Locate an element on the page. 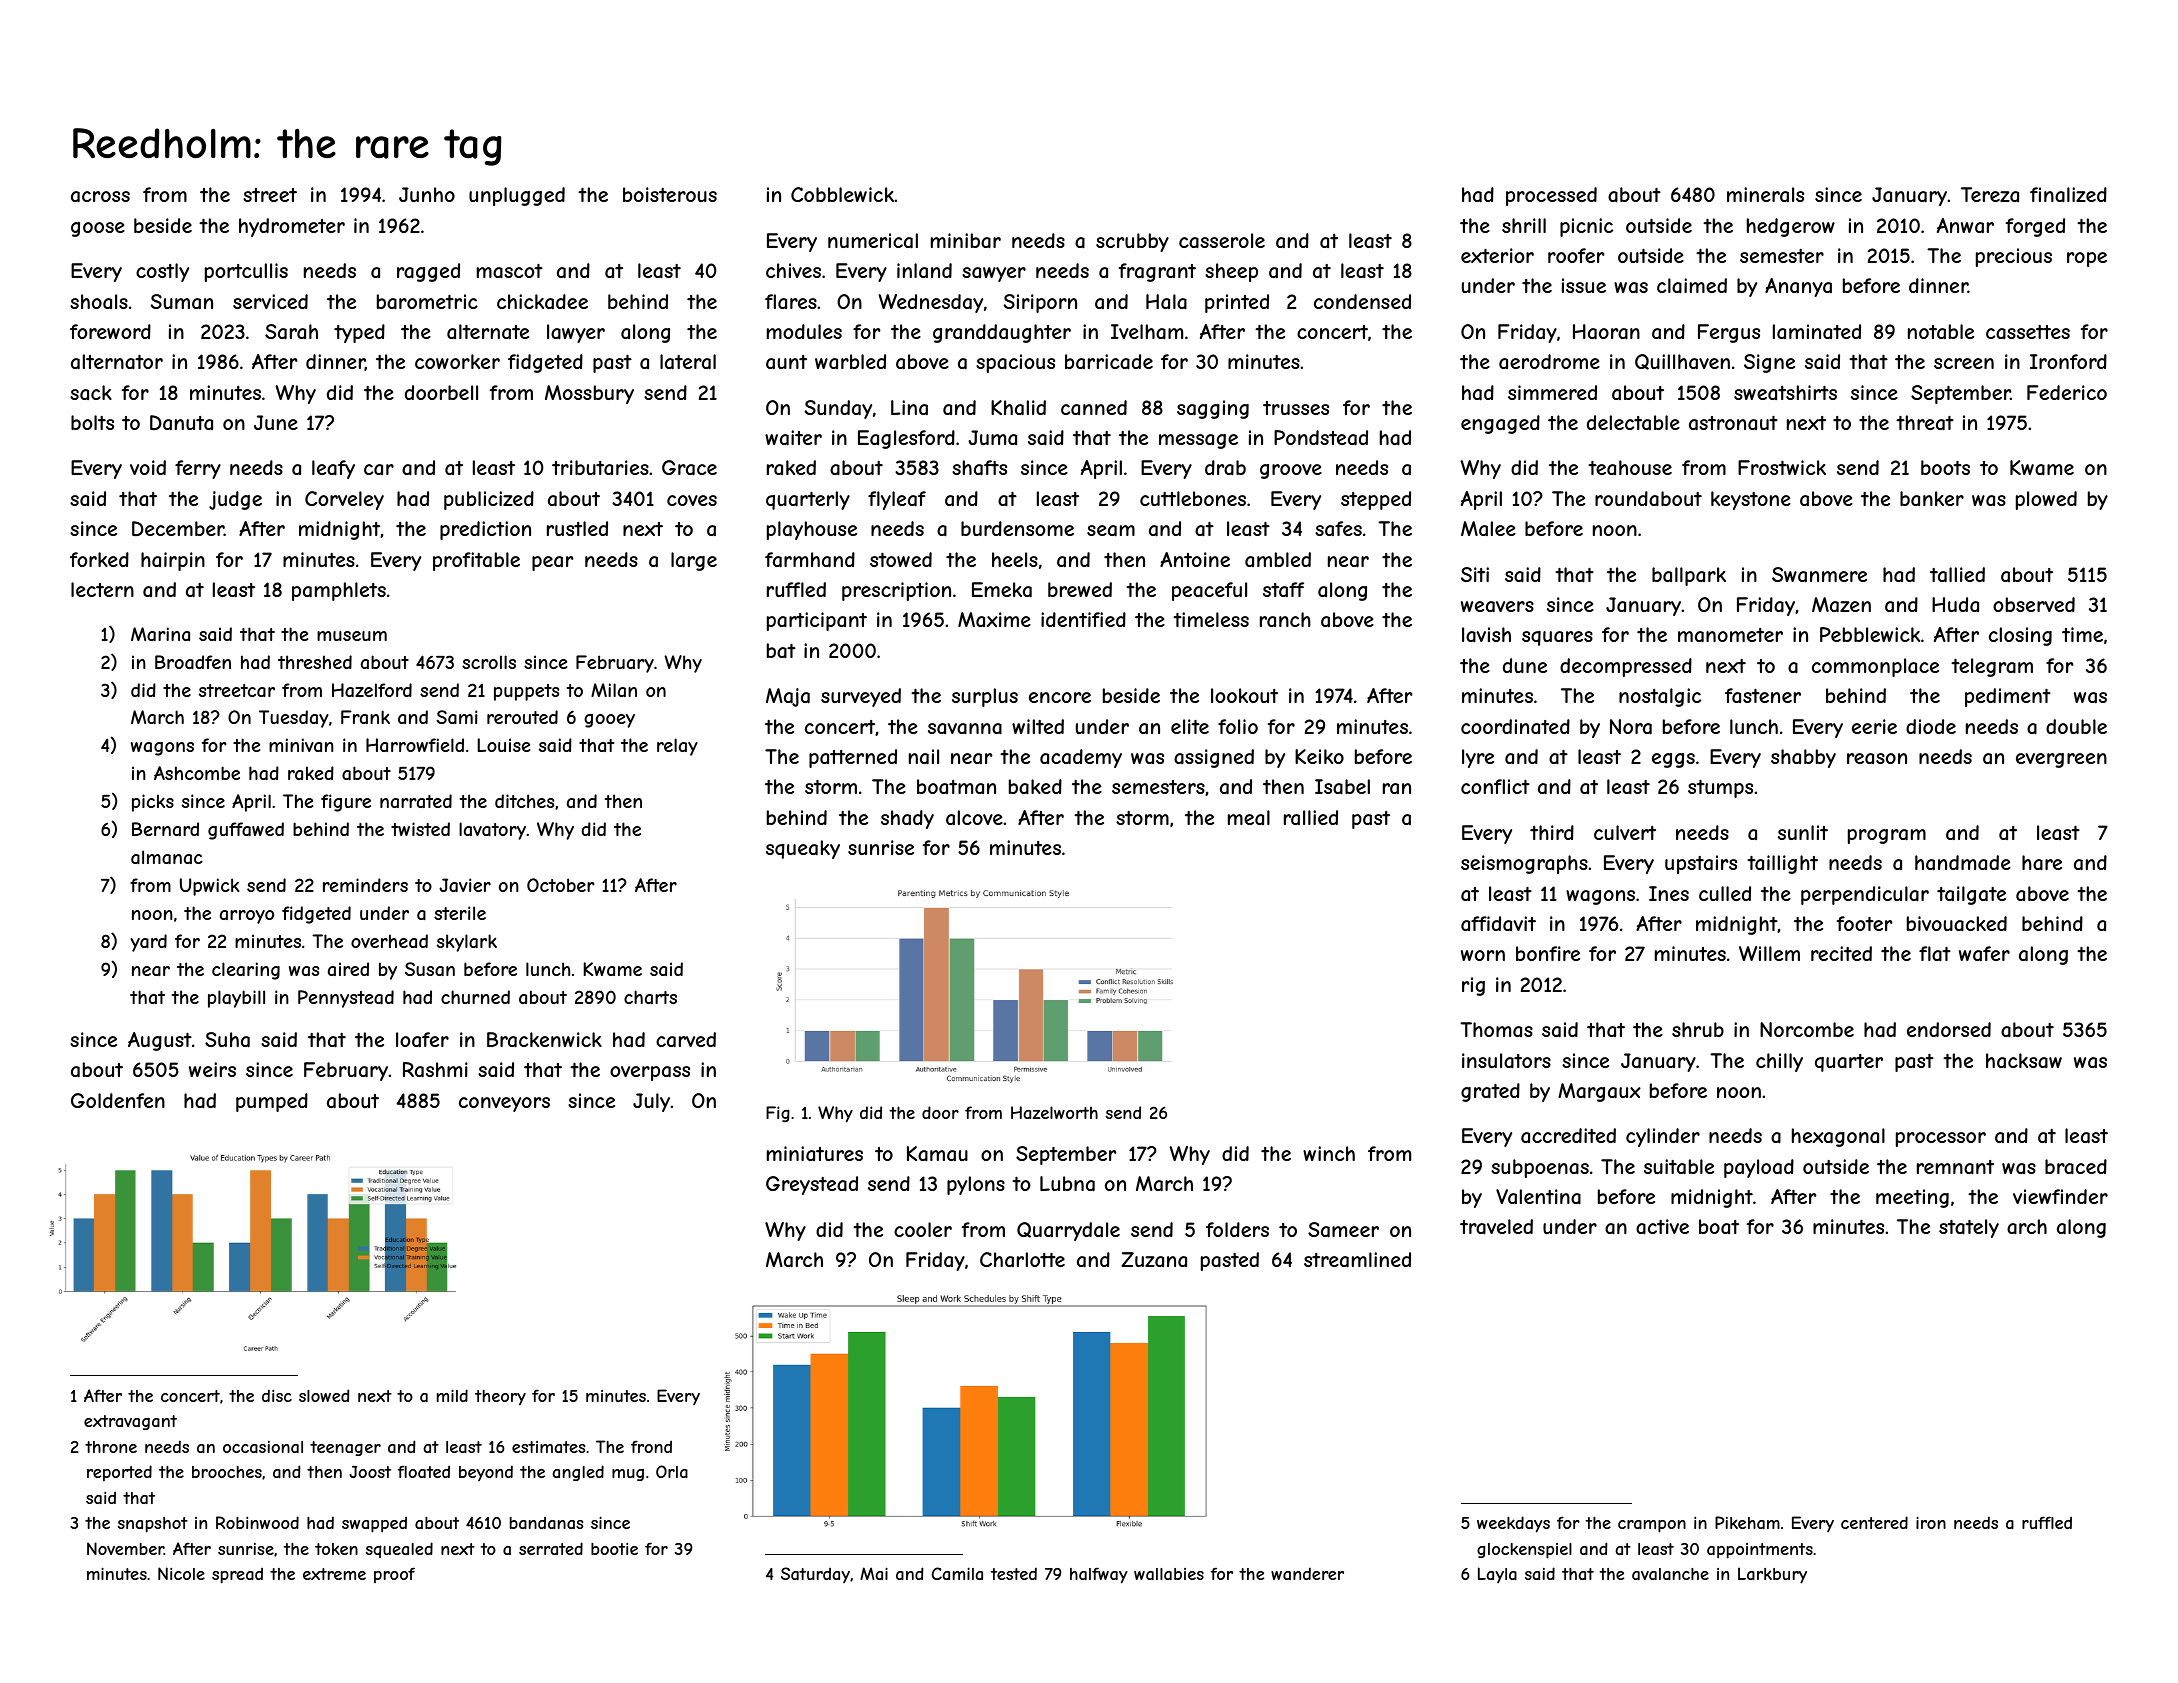  Willem is located at coordinates (1769, 953).
